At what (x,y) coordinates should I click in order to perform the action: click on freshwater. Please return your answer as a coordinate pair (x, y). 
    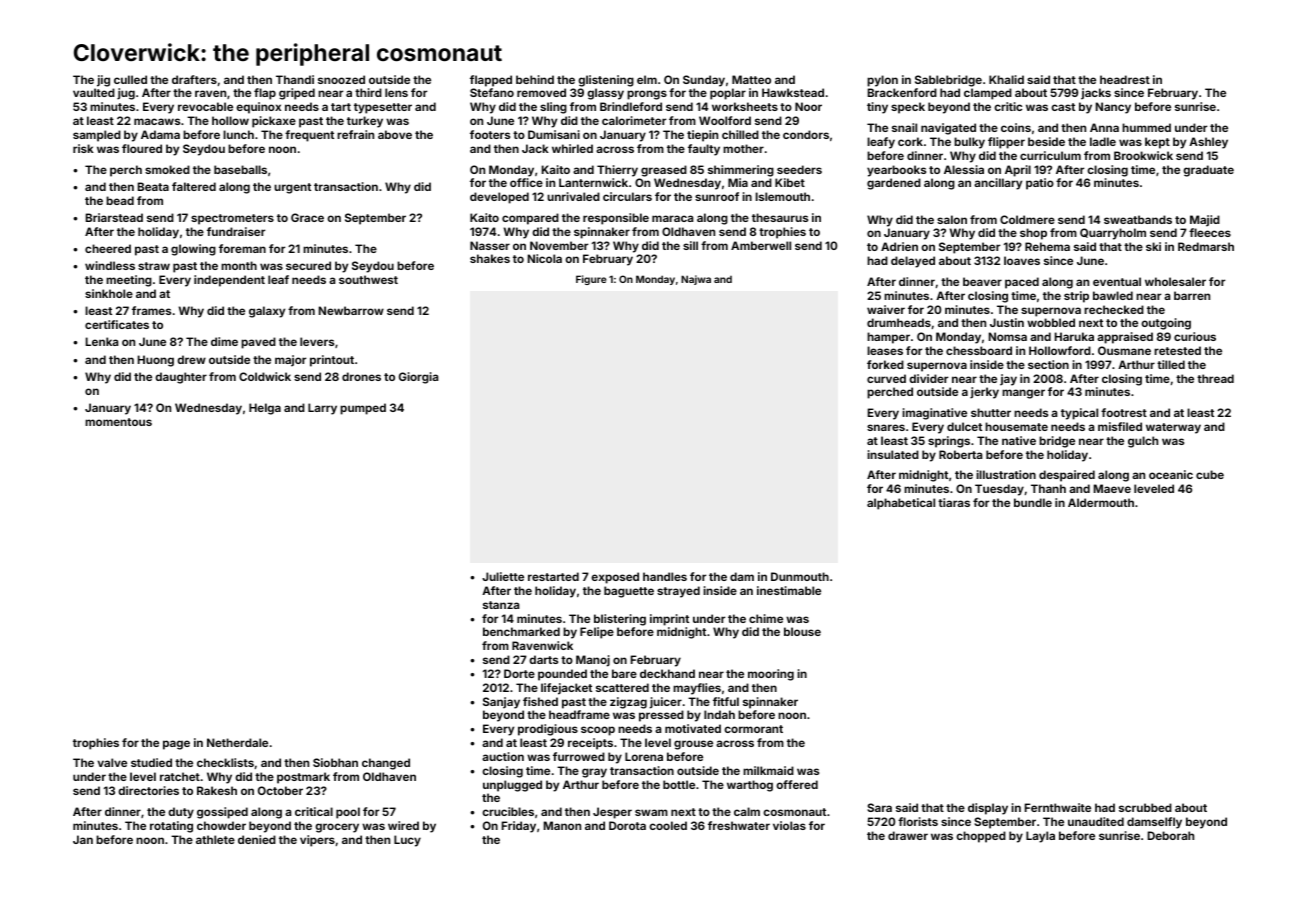
    Looking at the image, I should click on (739, 825).
